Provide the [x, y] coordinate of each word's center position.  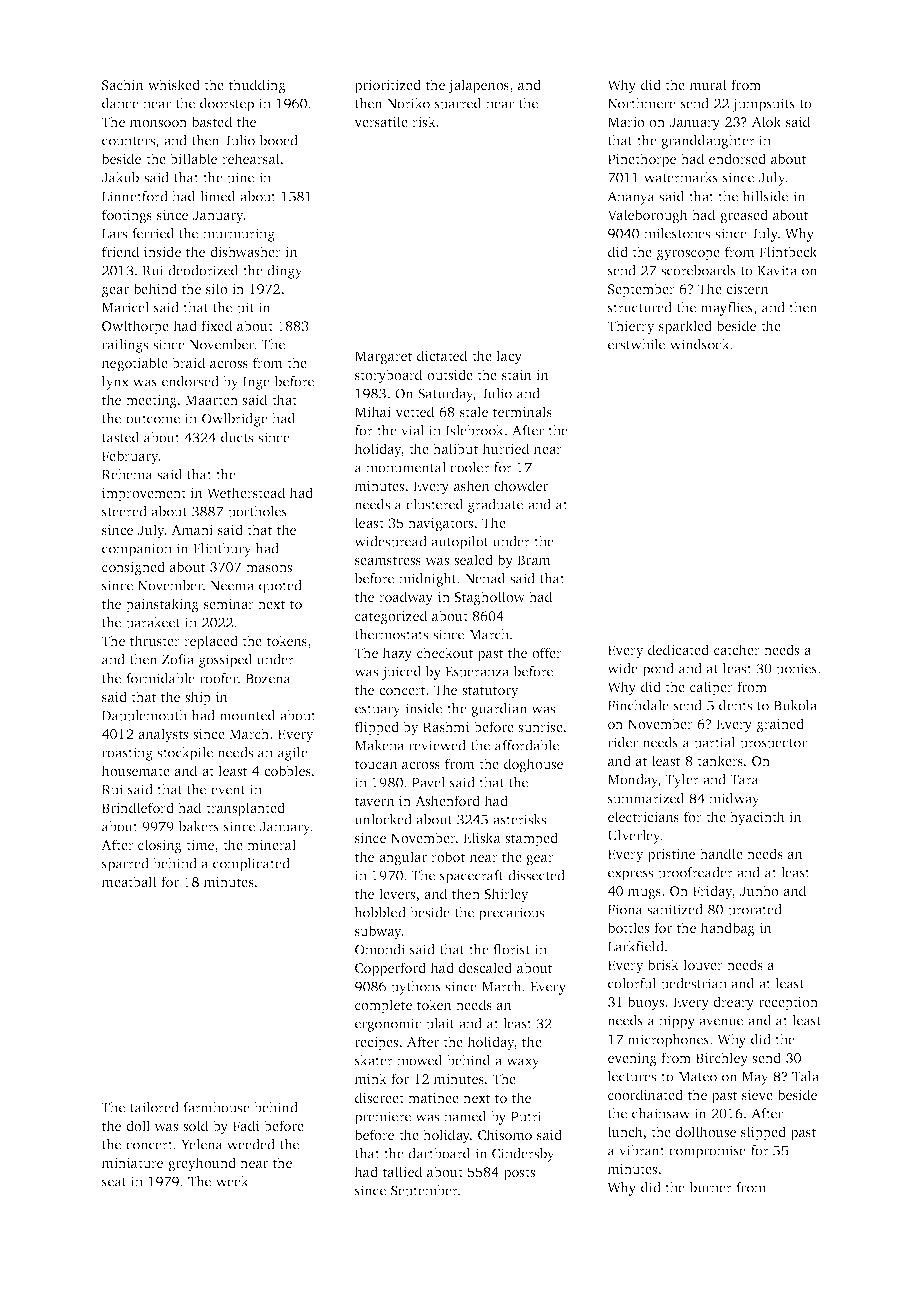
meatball [129, 881]
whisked [174, 84]
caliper [711, 688]
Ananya [631, 198]
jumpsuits [763, 105]
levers [397, 893]
